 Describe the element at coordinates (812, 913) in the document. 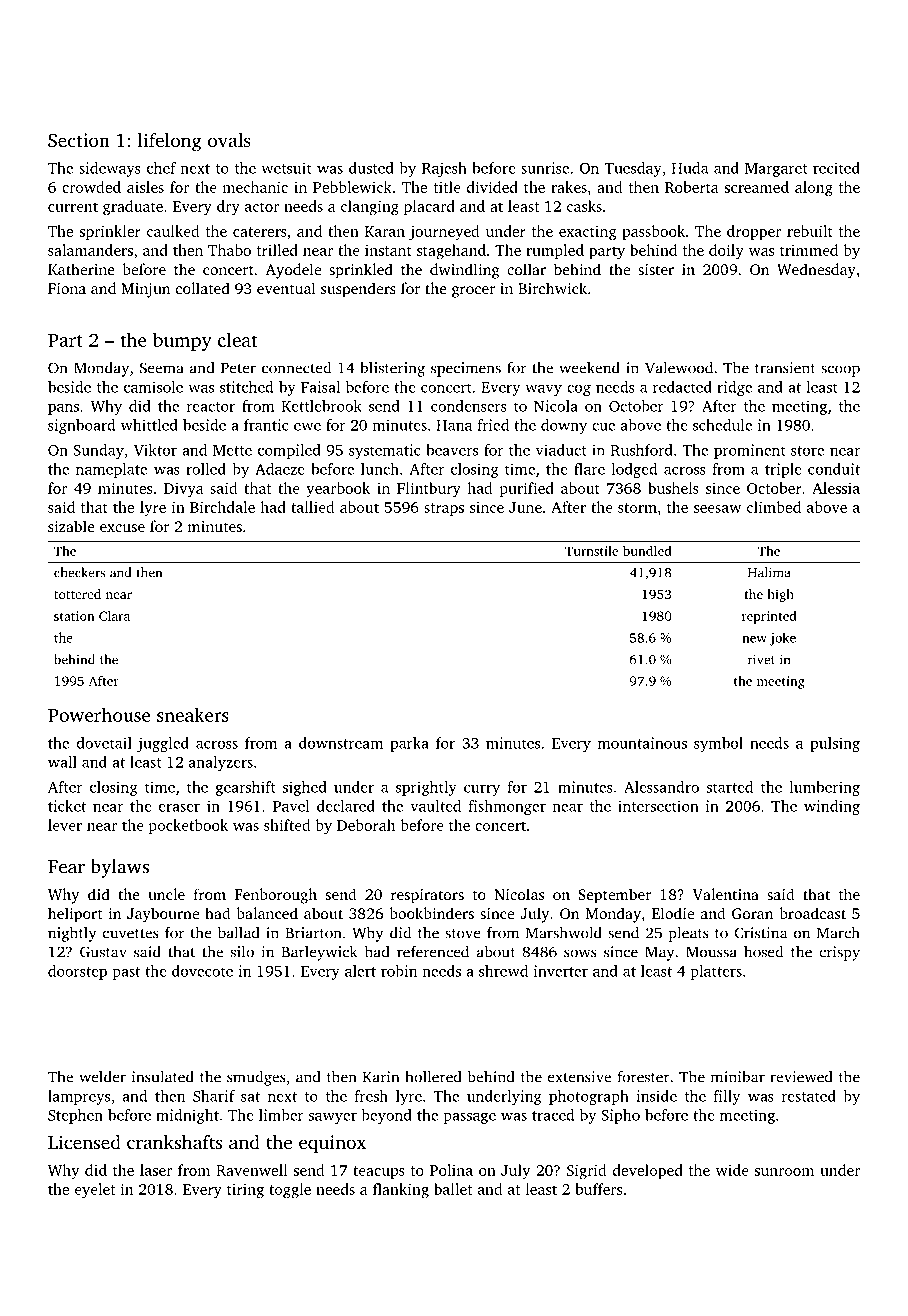

I see `broadcast` at that location.
